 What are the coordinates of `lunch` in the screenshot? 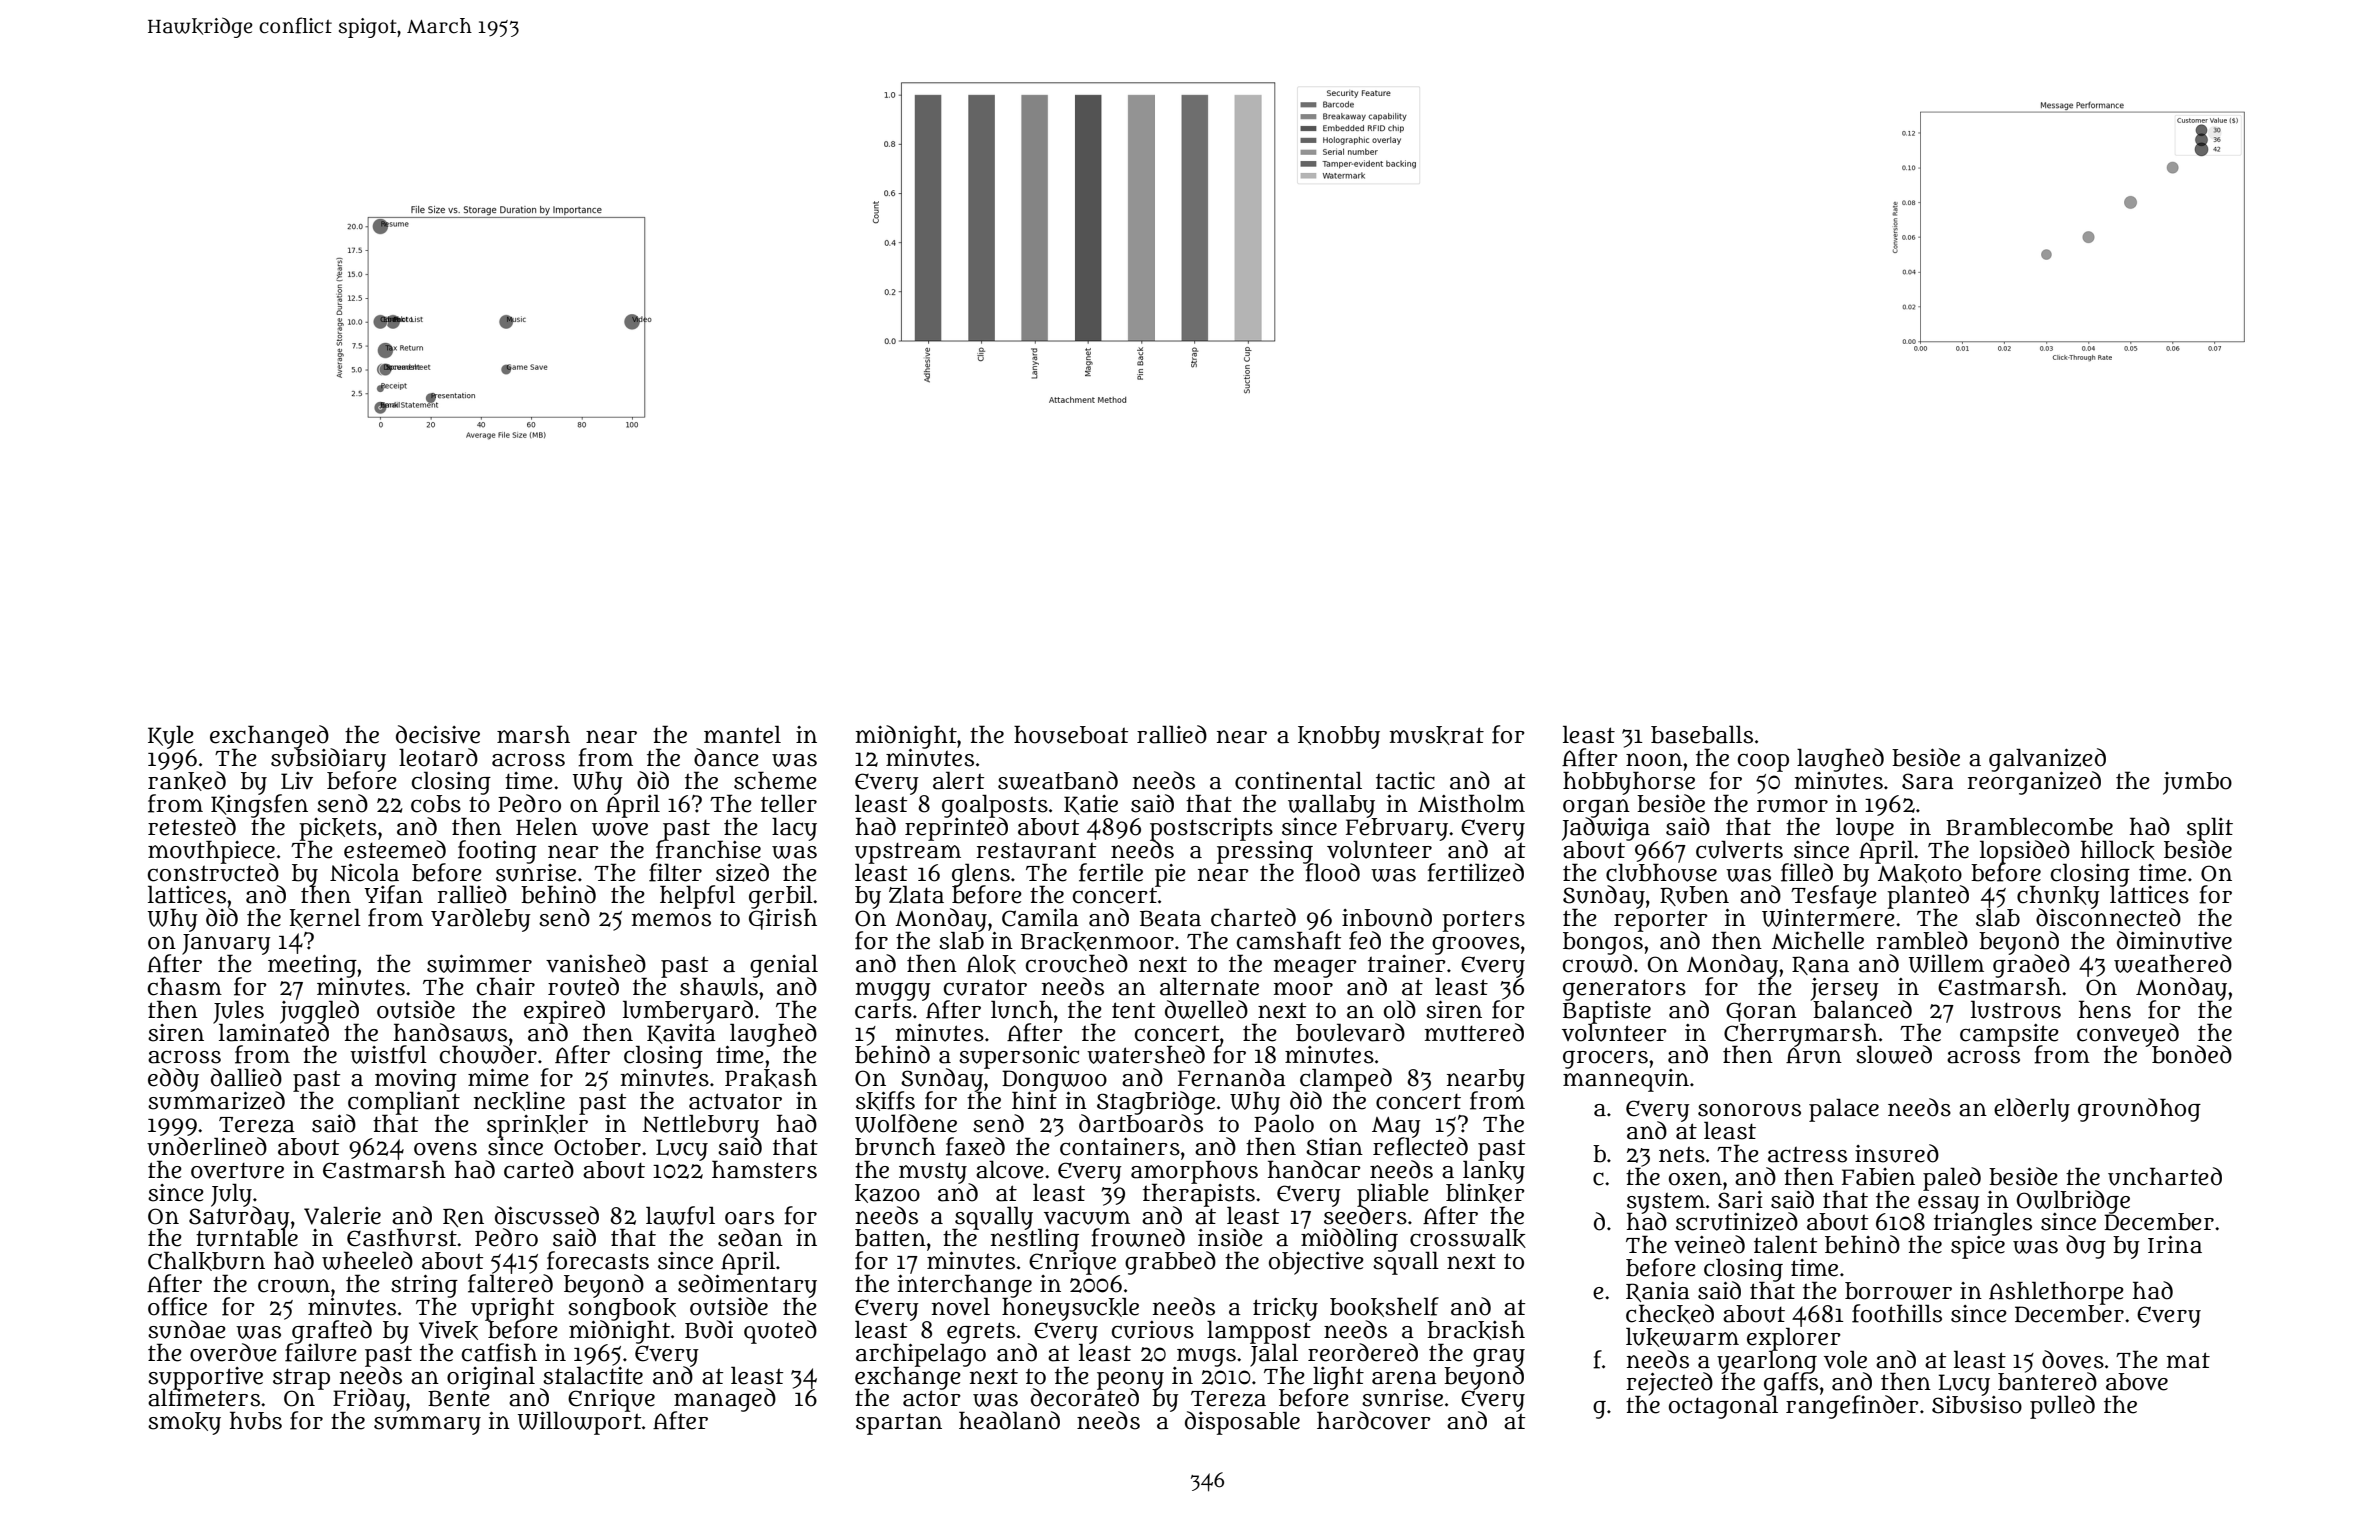 It's located at (1022, 1009).
